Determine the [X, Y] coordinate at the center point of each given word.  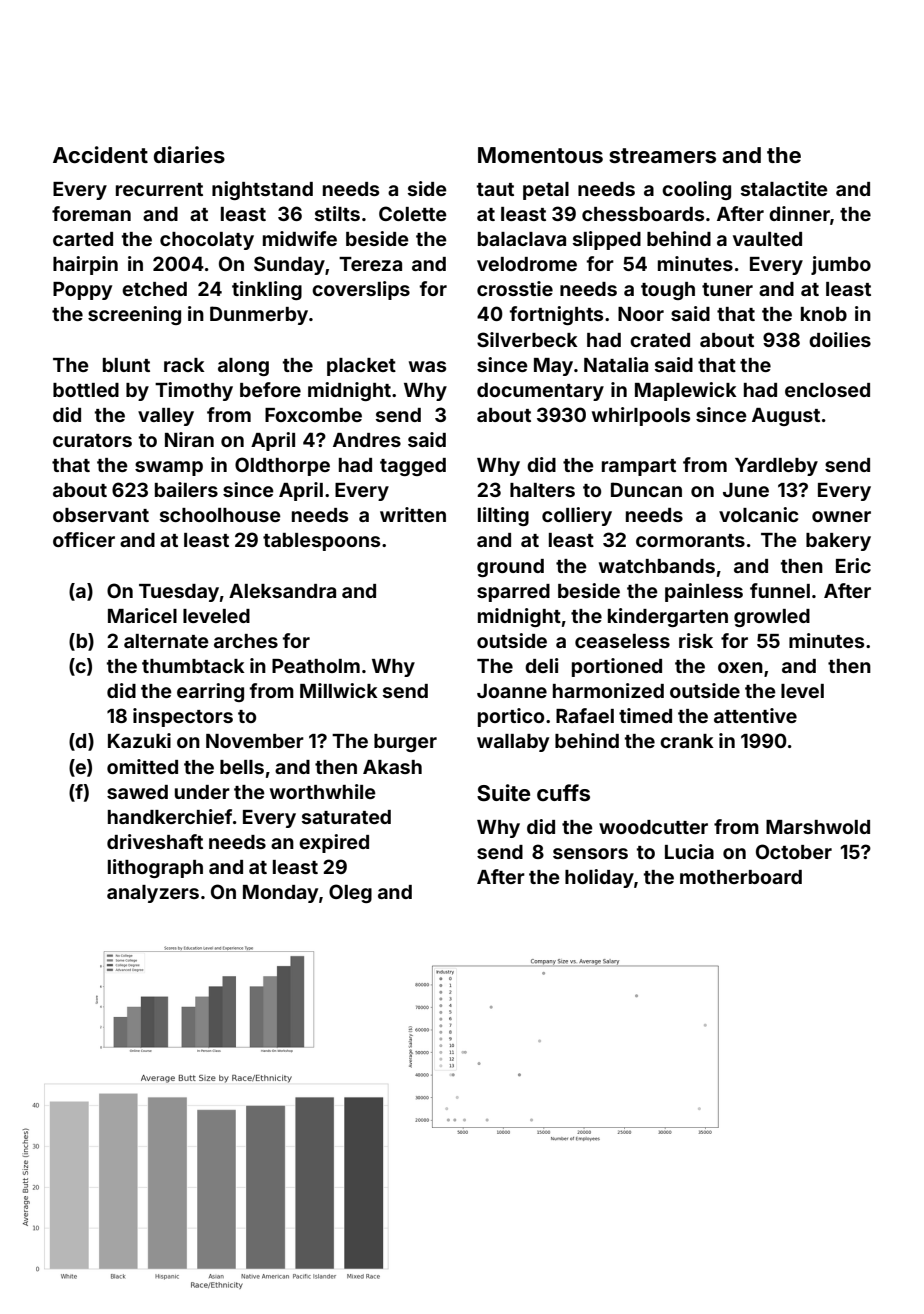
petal [546, 191]
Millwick [339, 690]
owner [841, 516]
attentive [755, 715]
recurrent [159, 189]
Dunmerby [259, 315]
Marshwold [818, 827]
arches [246, 641]
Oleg [350, 893]
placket [361, 367]
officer [84, 539]
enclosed [827, 390]
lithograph [155, 868]
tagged [413, 467]
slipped [607, 240]
